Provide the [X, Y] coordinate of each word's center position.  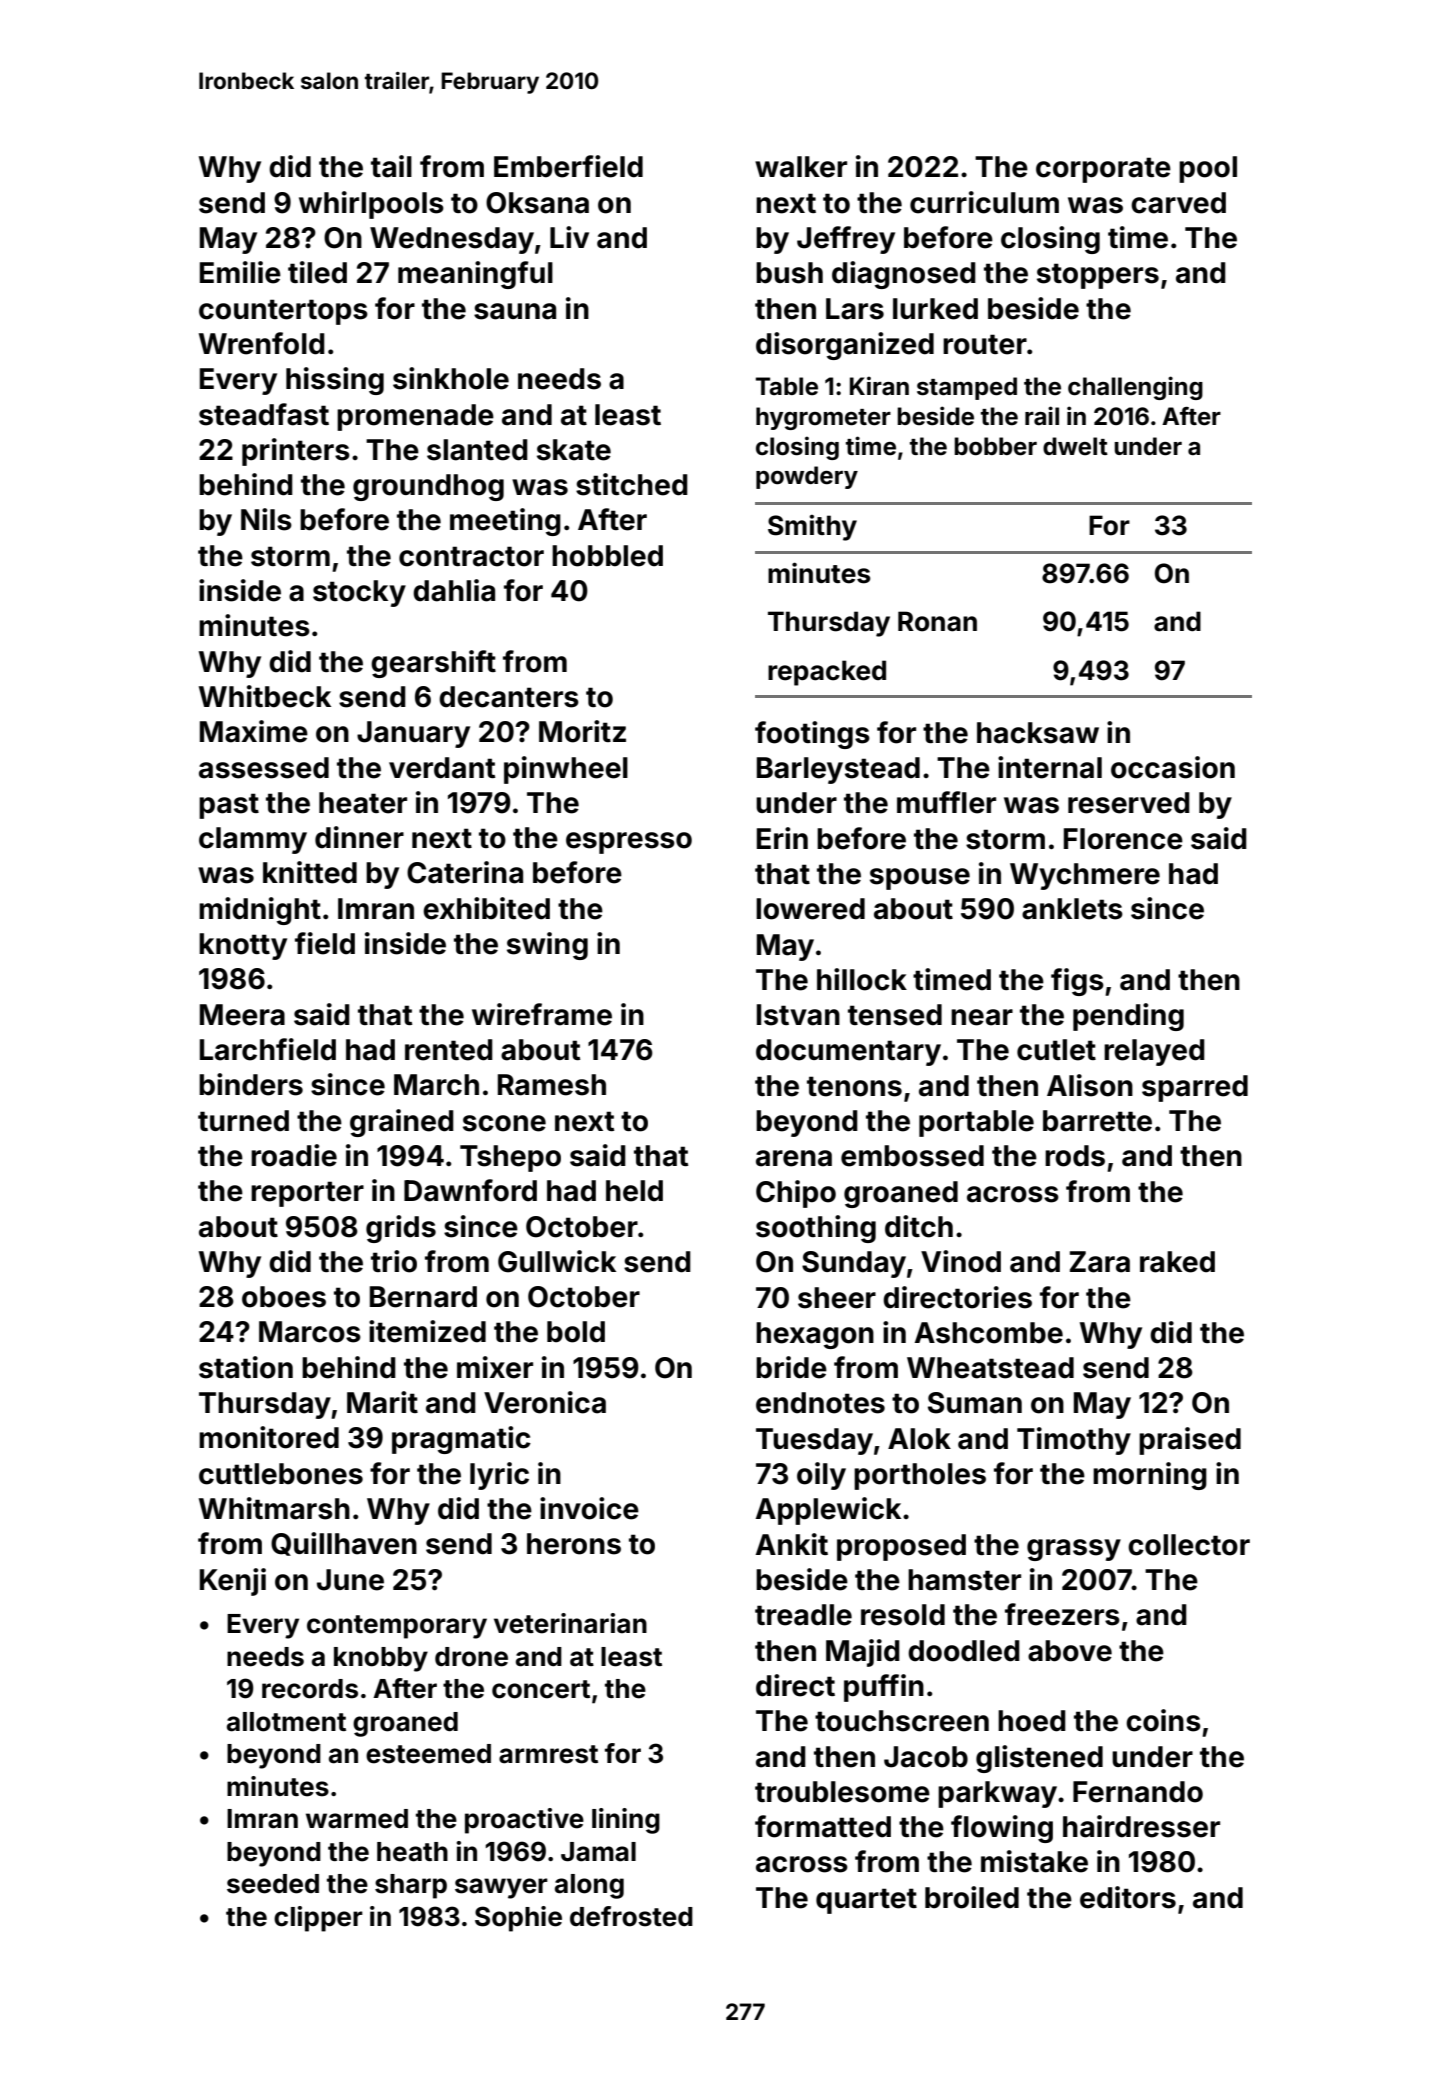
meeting [505, 522]
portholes [920, 1476]
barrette [1097, 1121]
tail [391, 166]
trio [394, 1261]
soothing [816, 1229]
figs [1077, 982]
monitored [269, 1437]
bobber [995, 446]
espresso [629, 843]
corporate [1103, 170]
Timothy [1074, 1441]
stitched [632, 484]
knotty [243, 946]
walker [801, 167]
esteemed [428, 1754]
